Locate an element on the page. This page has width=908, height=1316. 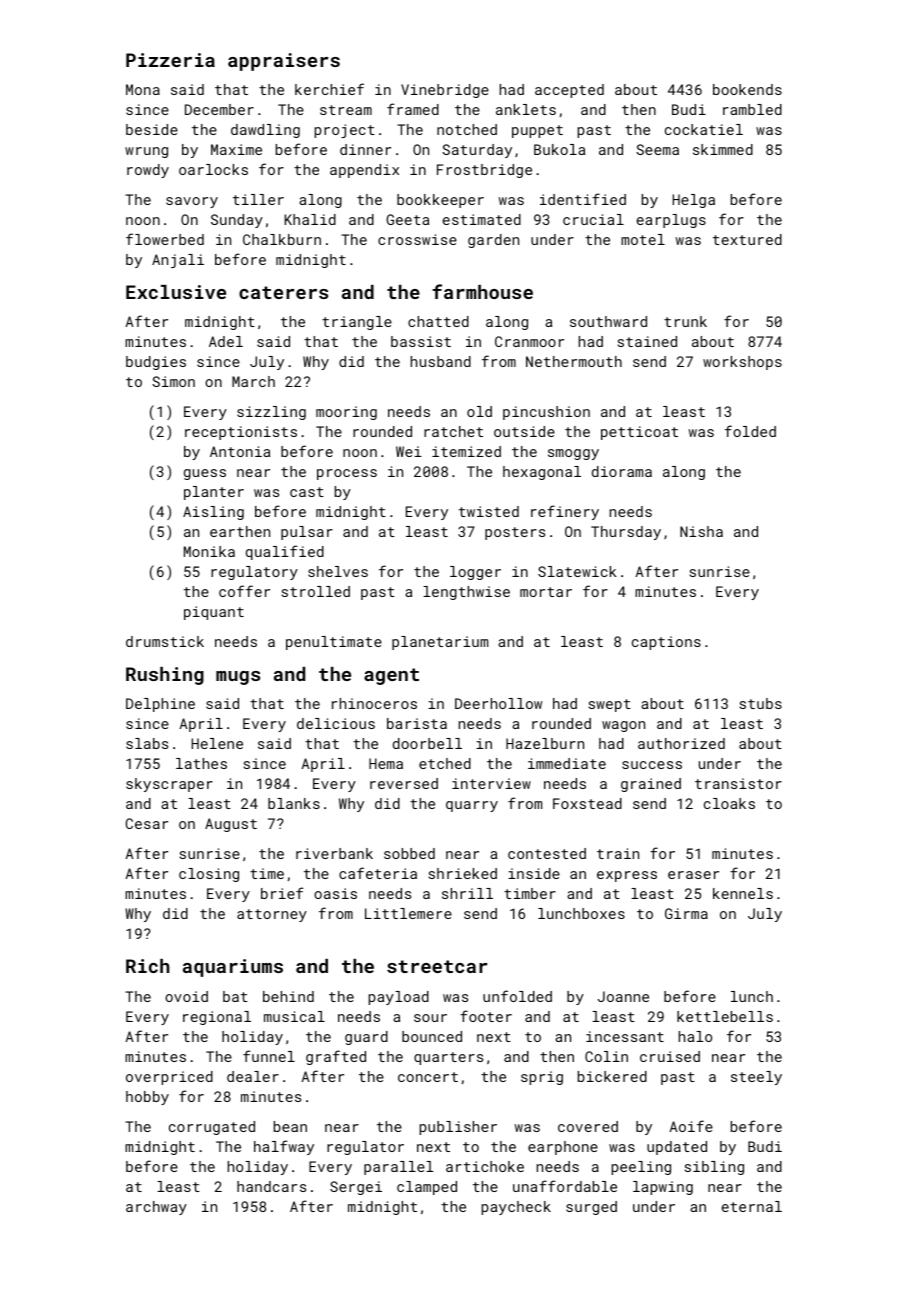
mooring is located at coordinates (346, 413).
